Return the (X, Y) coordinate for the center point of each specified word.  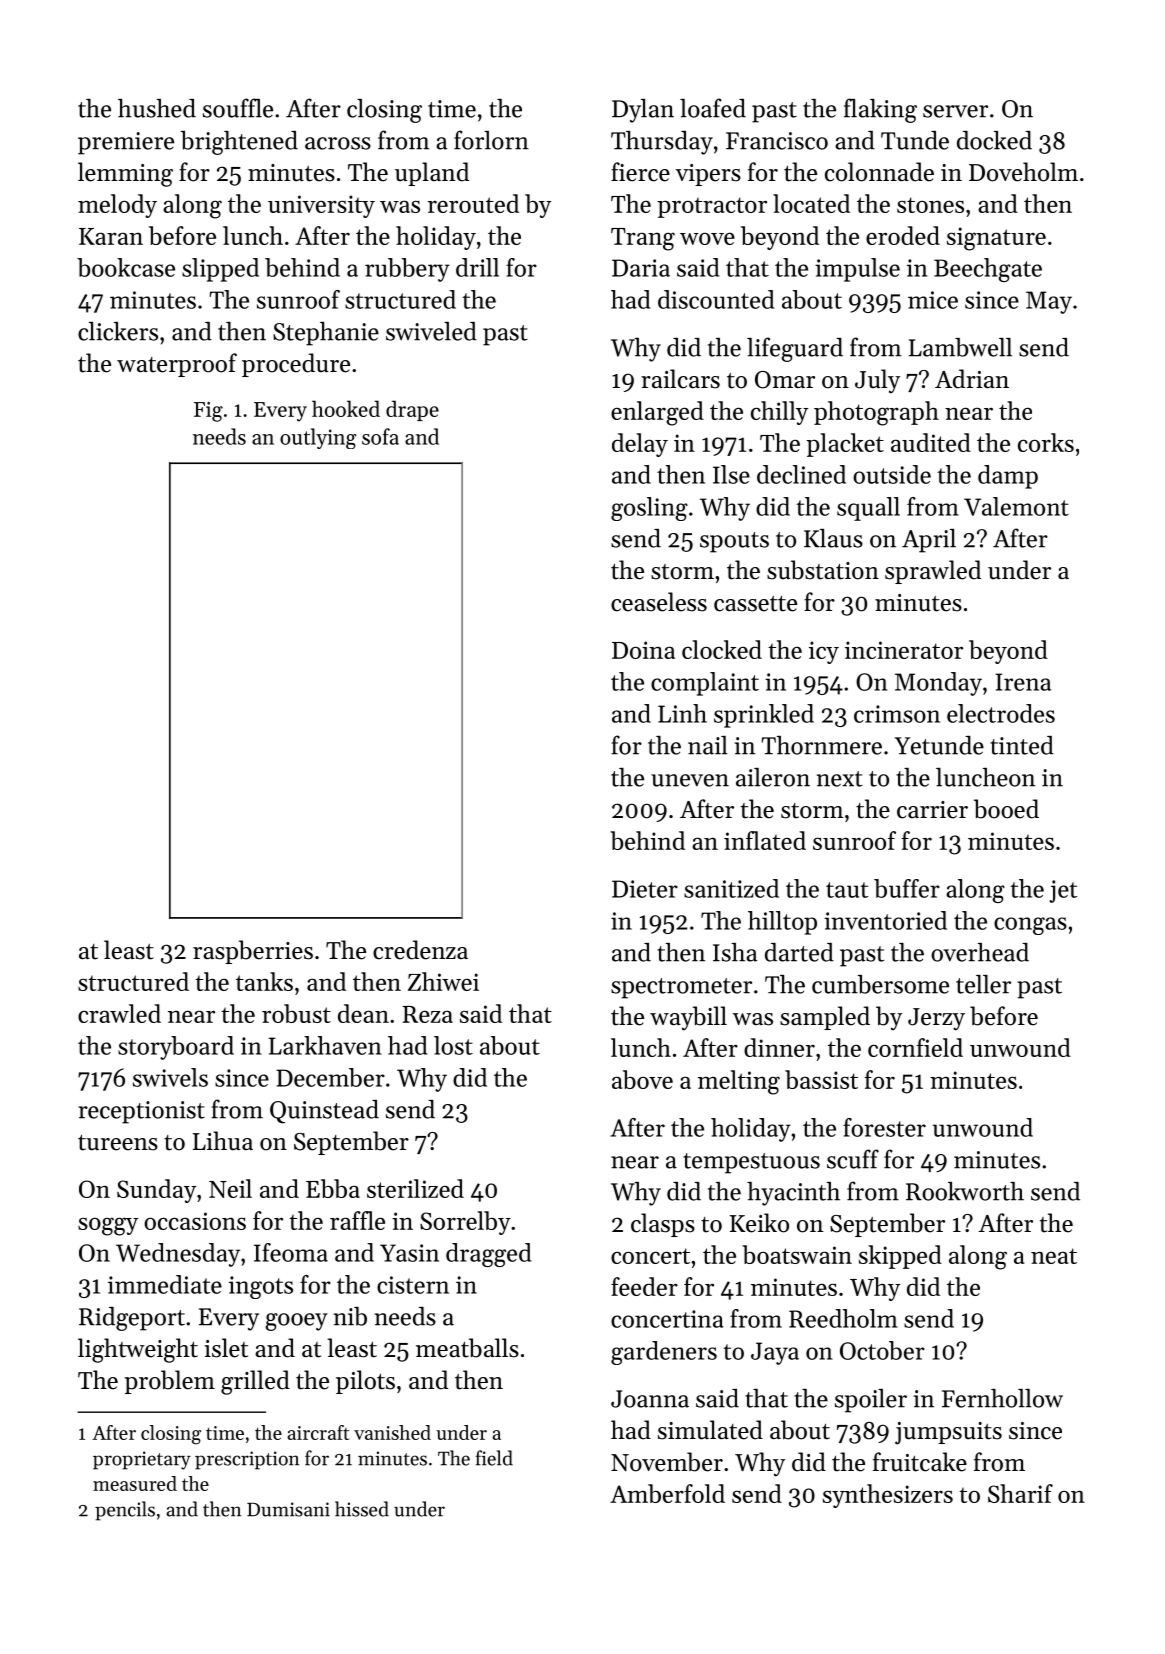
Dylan (643, 111)
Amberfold (667, 1493)
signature (996, 239)
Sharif (1020, 1493)
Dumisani (288, 1509)
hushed (157, 108)
